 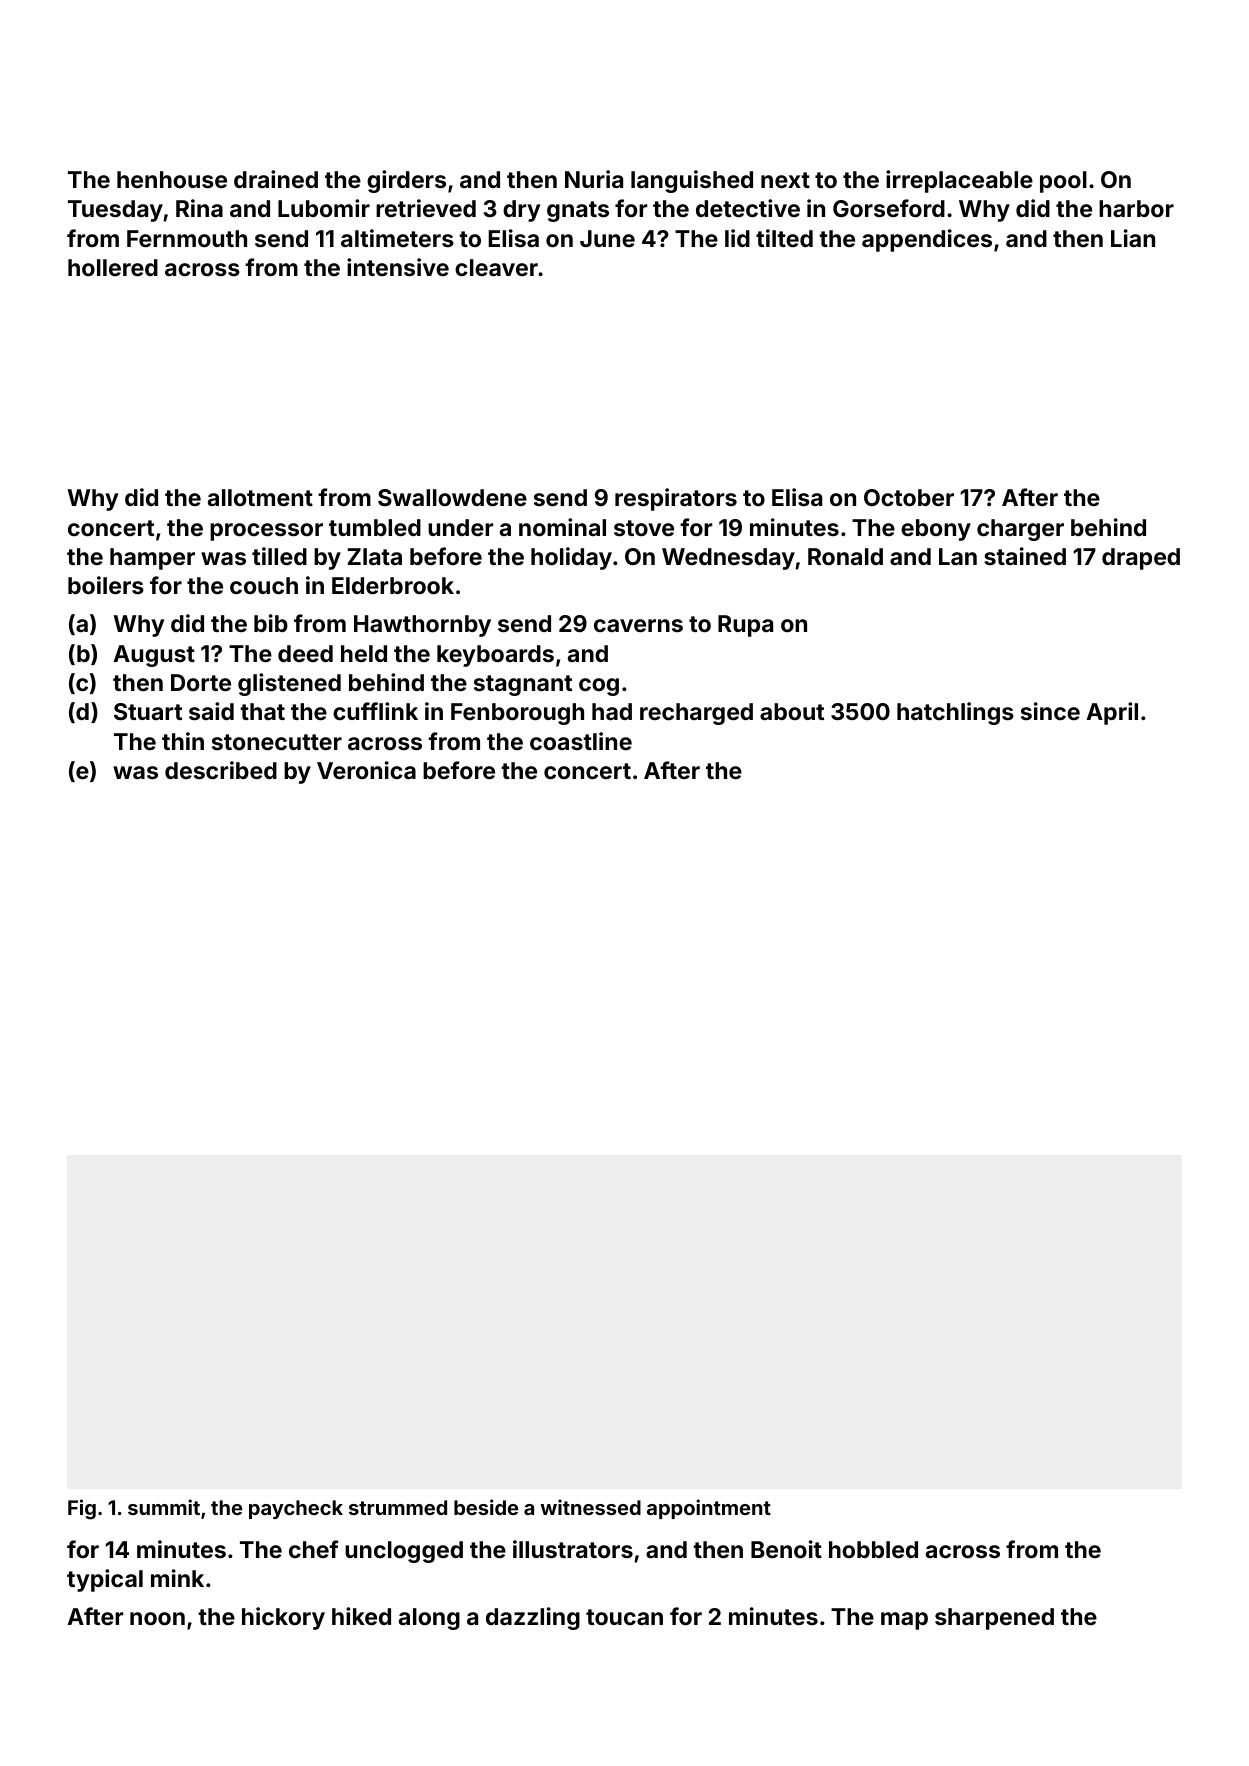 What do you see at coordinates (398, 1507) in the document?
I see `strummed` at bounding box center [398, 1507].
